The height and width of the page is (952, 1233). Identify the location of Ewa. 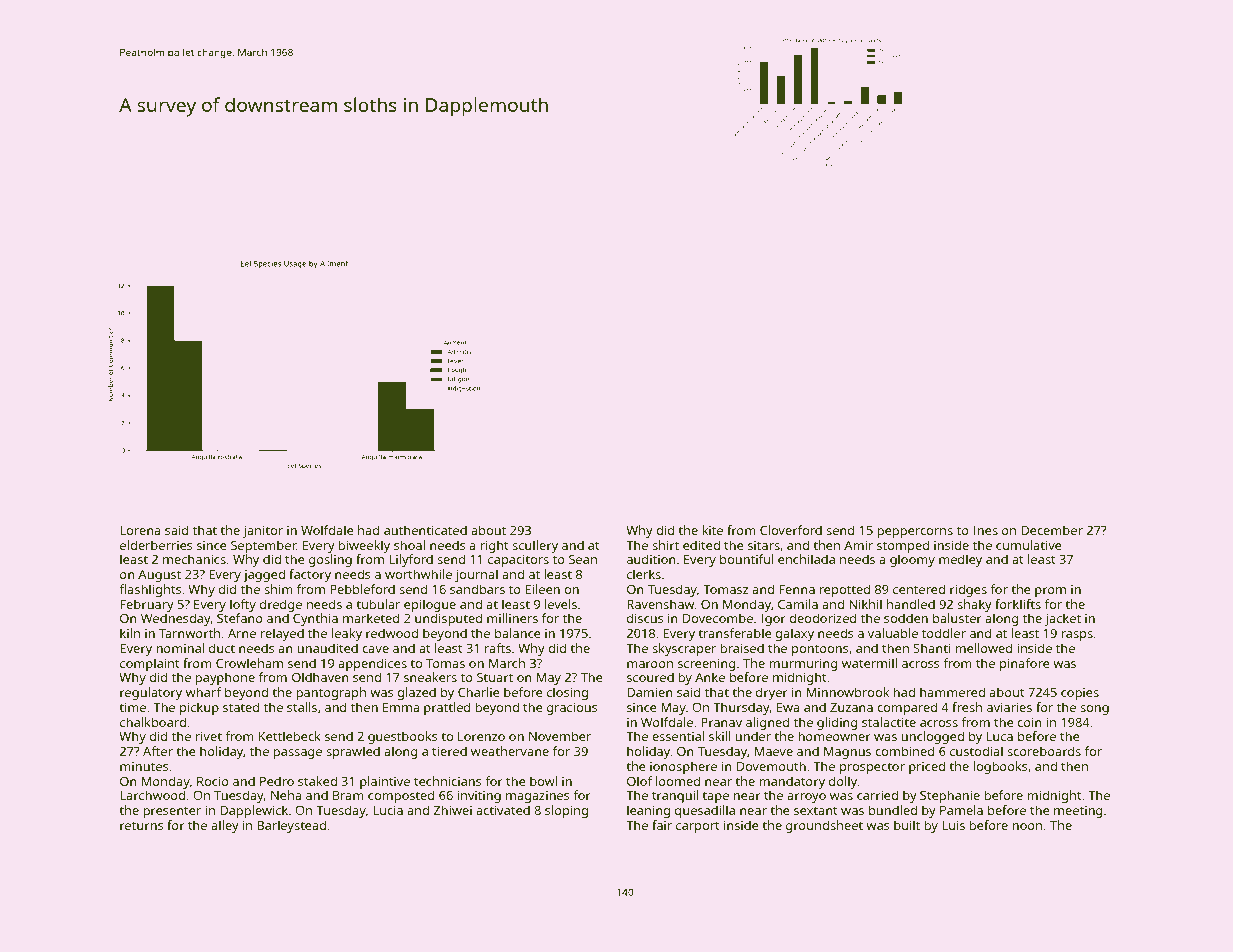
(788, 707).
